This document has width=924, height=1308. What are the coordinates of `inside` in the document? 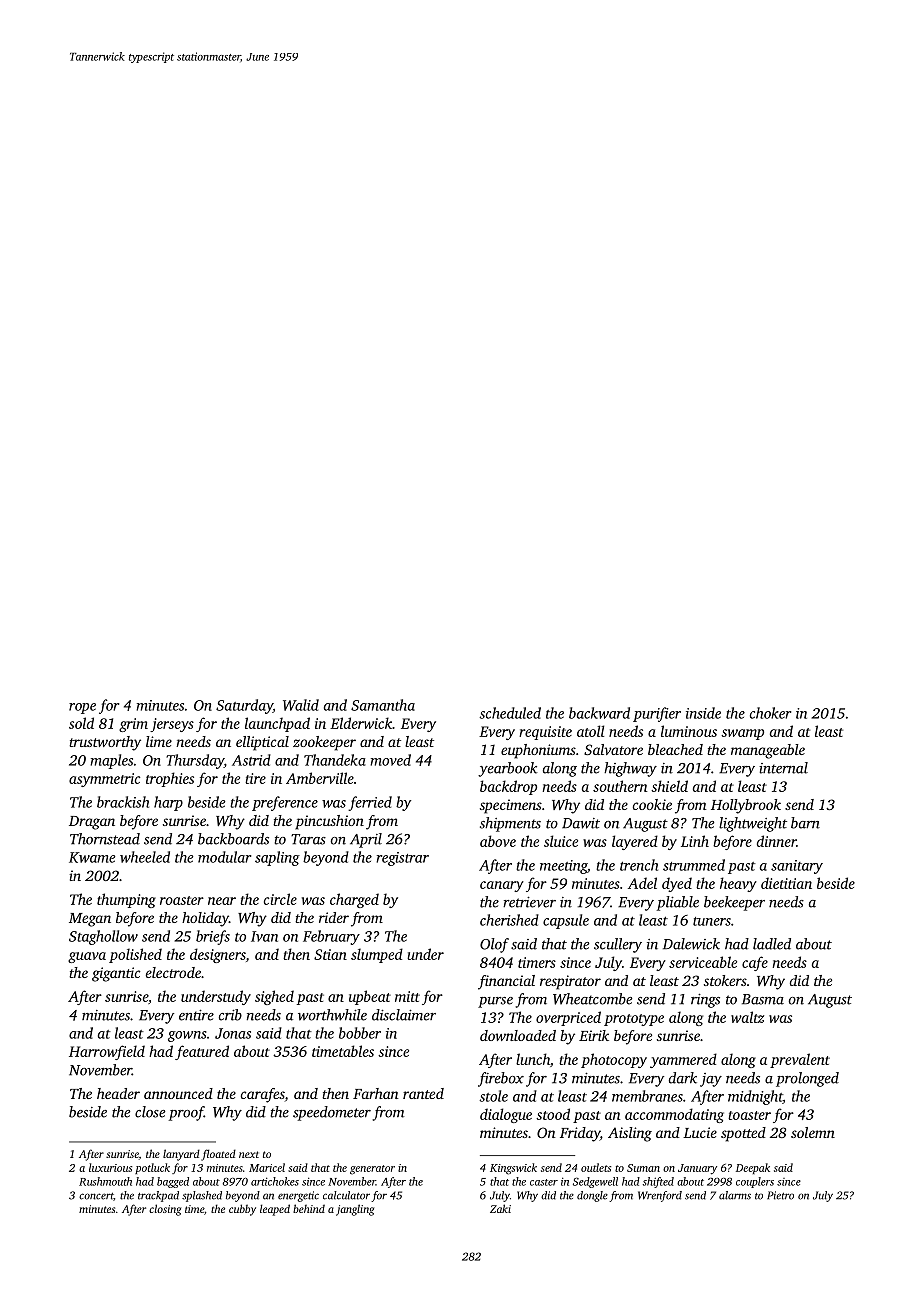 It's located at (703, 713).
